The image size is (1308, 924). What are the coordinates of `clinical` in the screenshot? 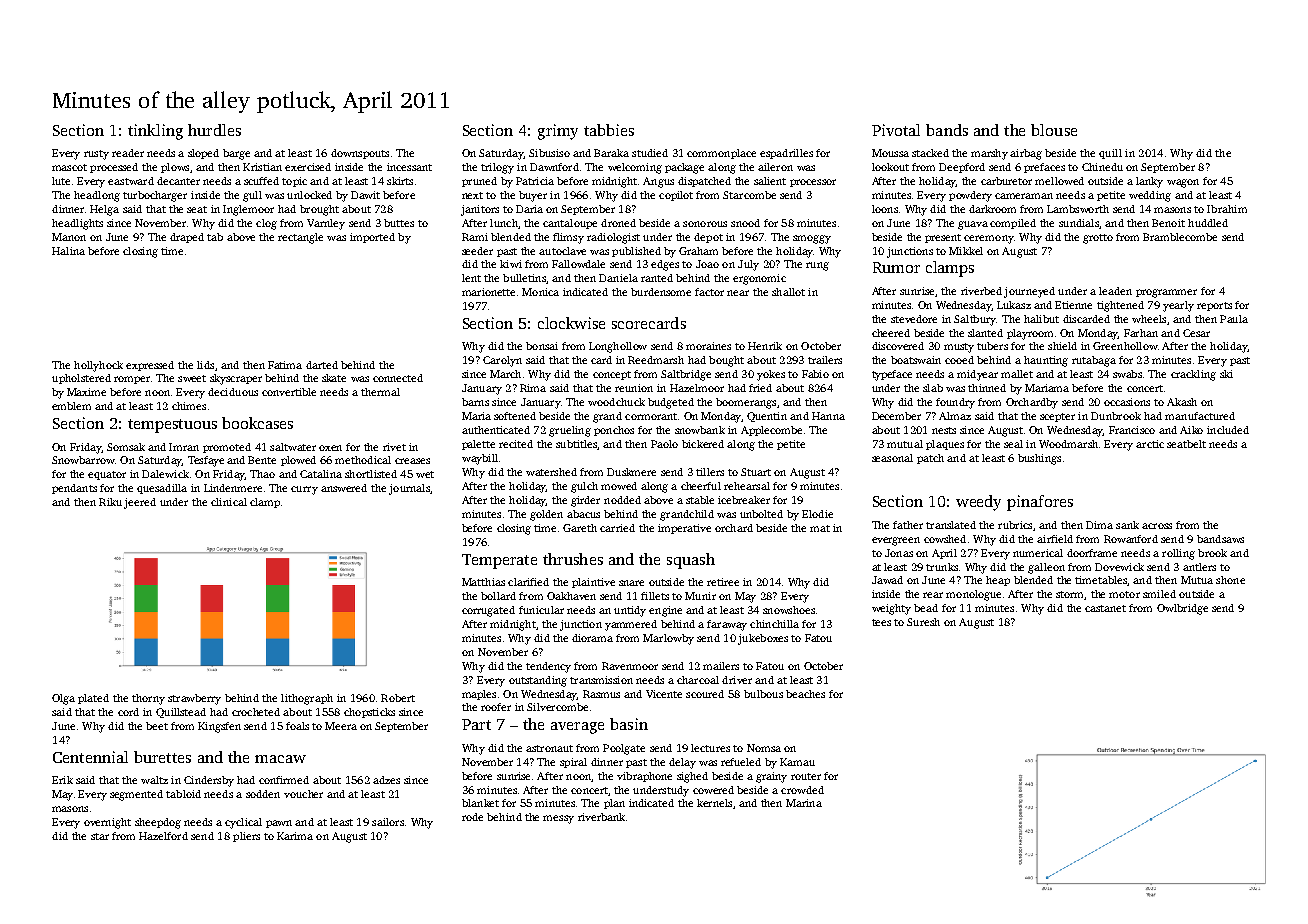 It's located at (229, 502).
